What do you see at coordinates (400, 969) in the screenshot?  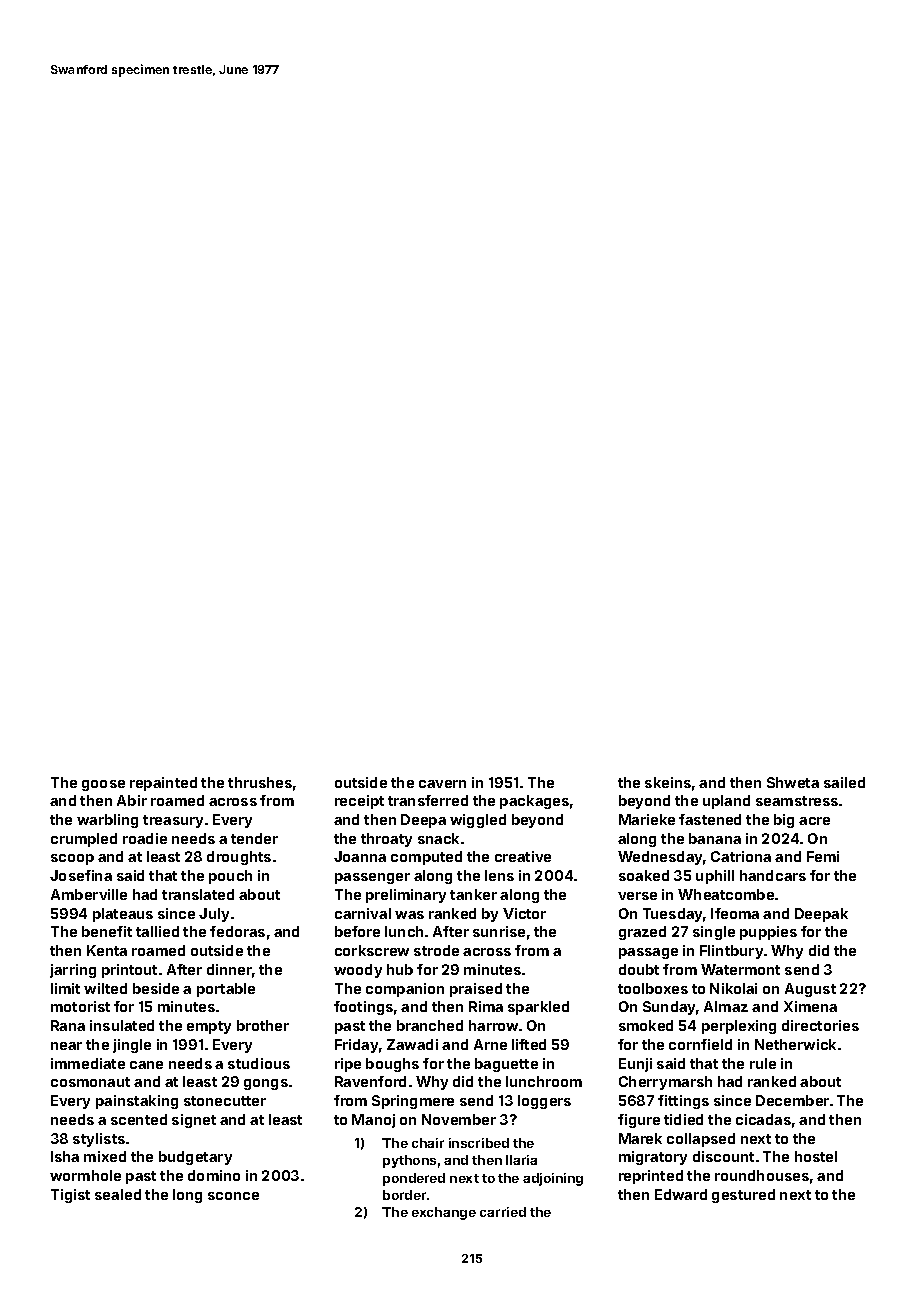 I see `hub` at bounding box center [400, 969].
